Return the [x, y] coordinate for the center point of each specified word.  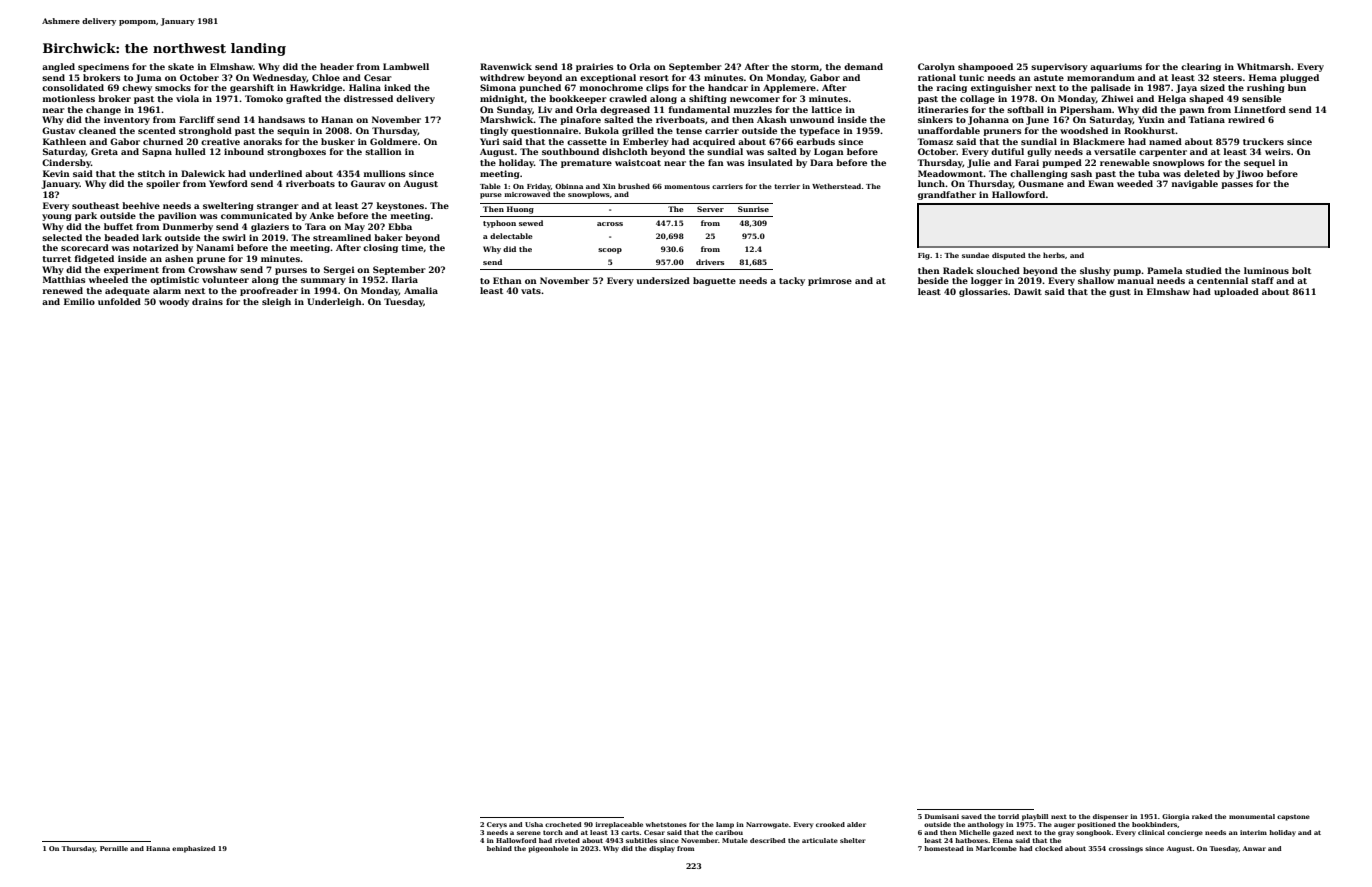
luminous [1266, 270]
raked [1202, 816]
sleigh [276, 302]
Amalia [421, 290]
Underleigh [334, 302]
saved [971, 816]
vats [531, 291]
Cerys [497, 825]
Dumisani [942, 816]
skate [181, 66]
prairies [595, 67]
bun [1297, 87]
